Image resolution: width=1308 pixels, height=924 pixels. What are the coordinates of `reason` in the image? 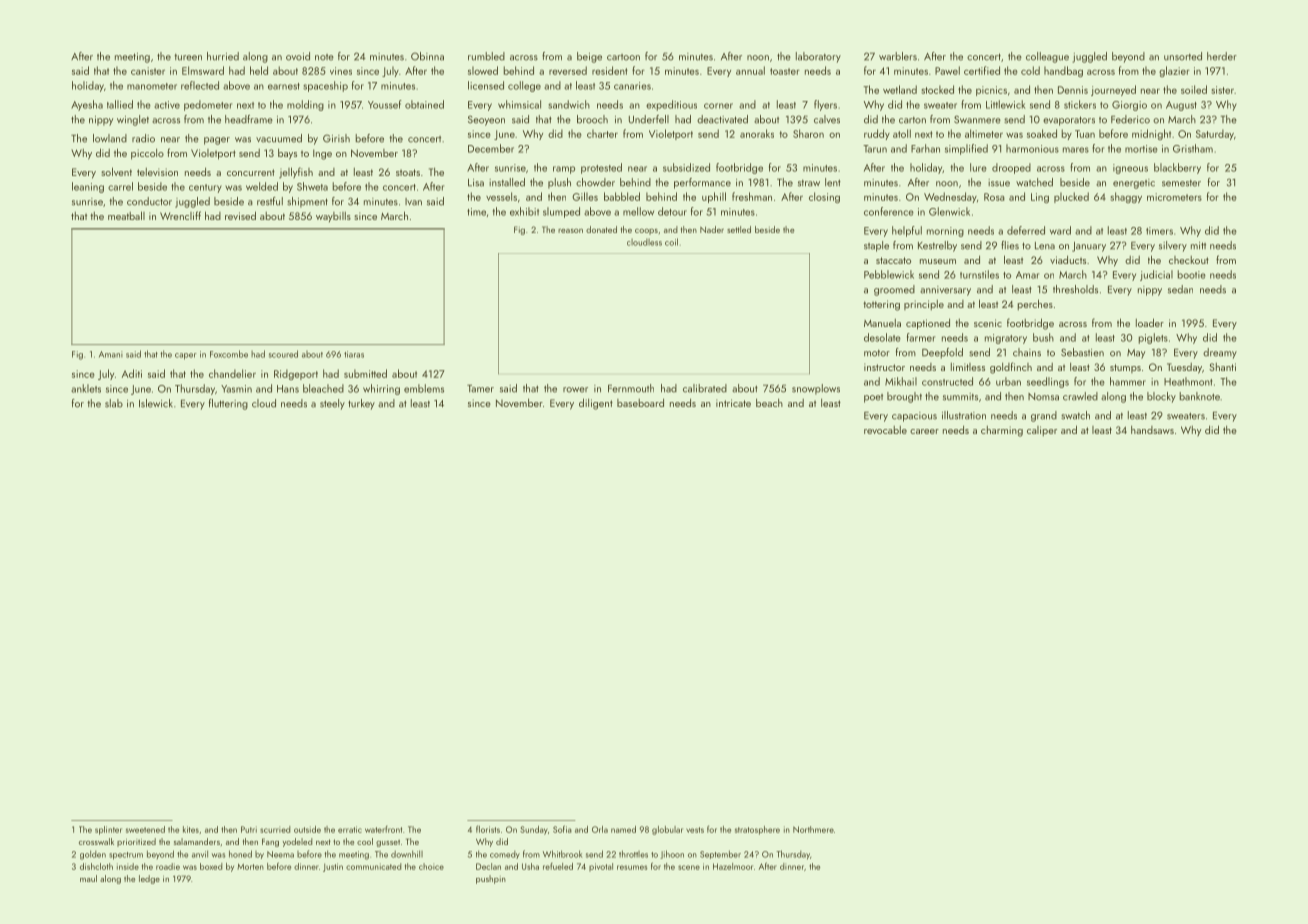 It's located at (570, 231).
